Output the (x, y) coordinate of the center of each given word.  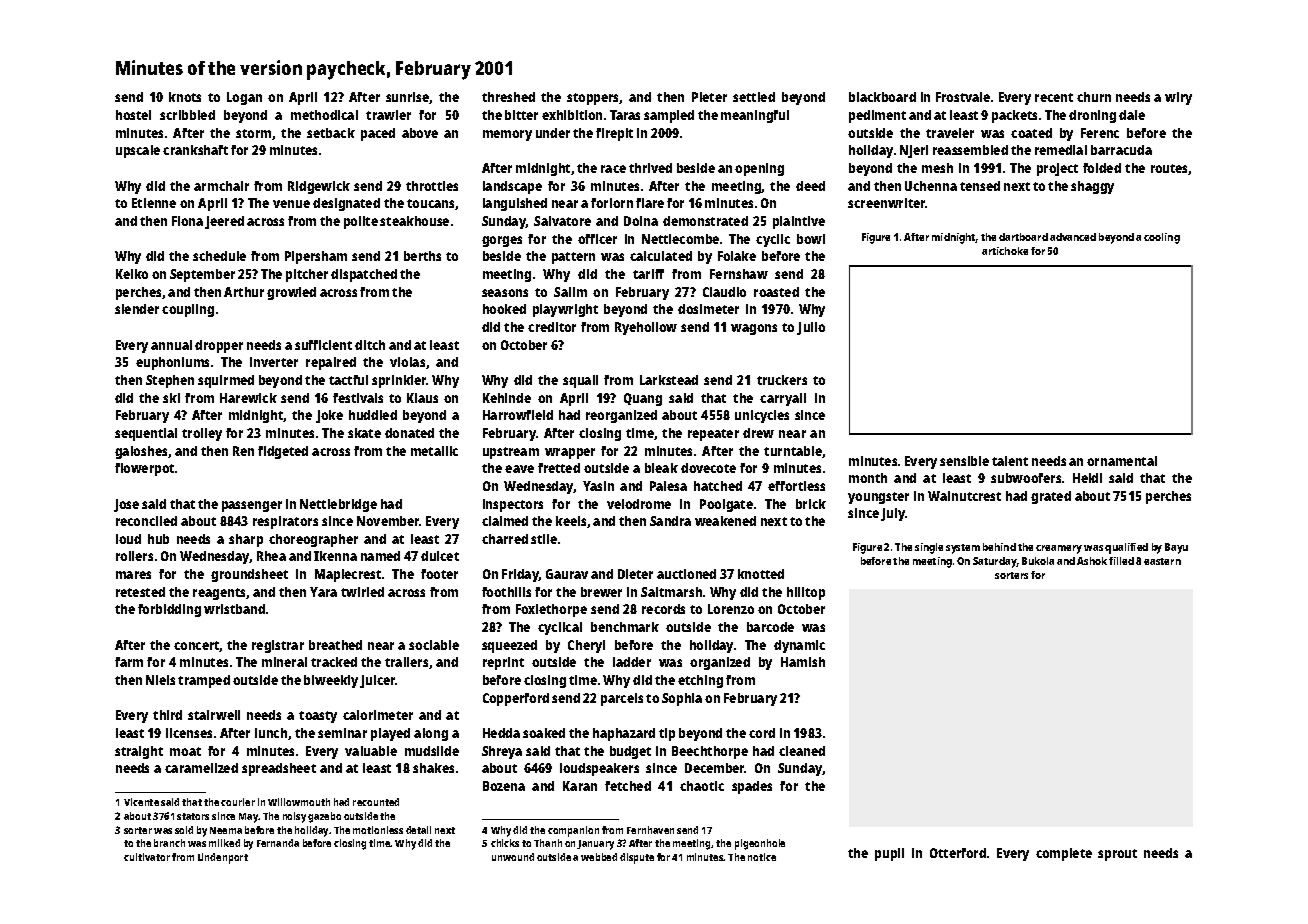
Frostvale (963, 97)
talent (1010, 461)
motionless (378, 830)
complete (1064, 854)
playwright (565, 310)
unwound (513, 857)
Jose (126, 505)
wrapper (570, 453)
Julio (811, 328)
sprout (1117, 855)
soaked (544, 733)
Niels (160, 680)
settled (754, 97)
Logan (244, 98)
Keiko (132, 274)
